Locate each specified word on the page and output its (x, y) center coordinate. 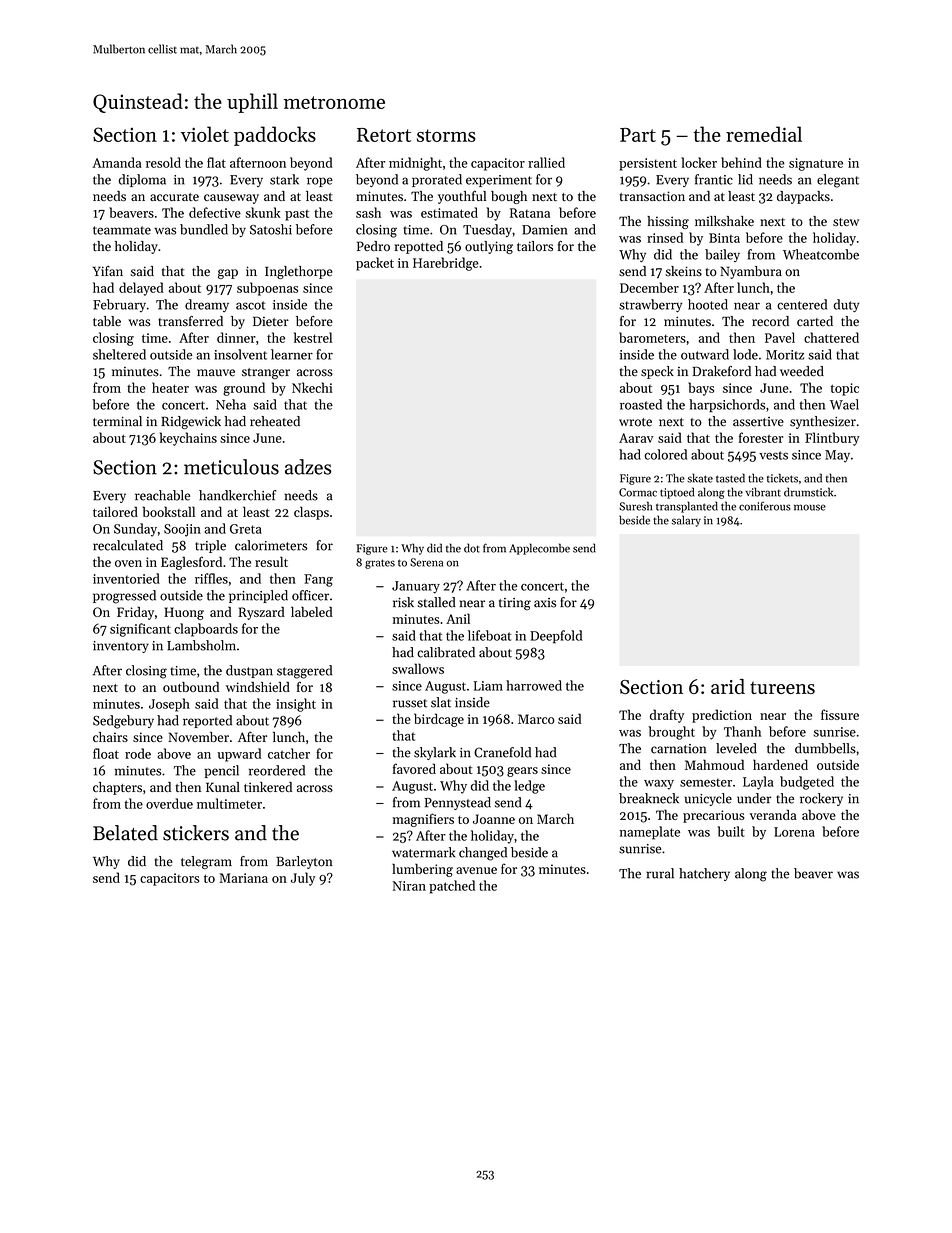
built (731, 831)
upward (239, 755)
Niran (409, 886)
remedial (764, 134)
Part (638, 135)
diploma (142, 180)
